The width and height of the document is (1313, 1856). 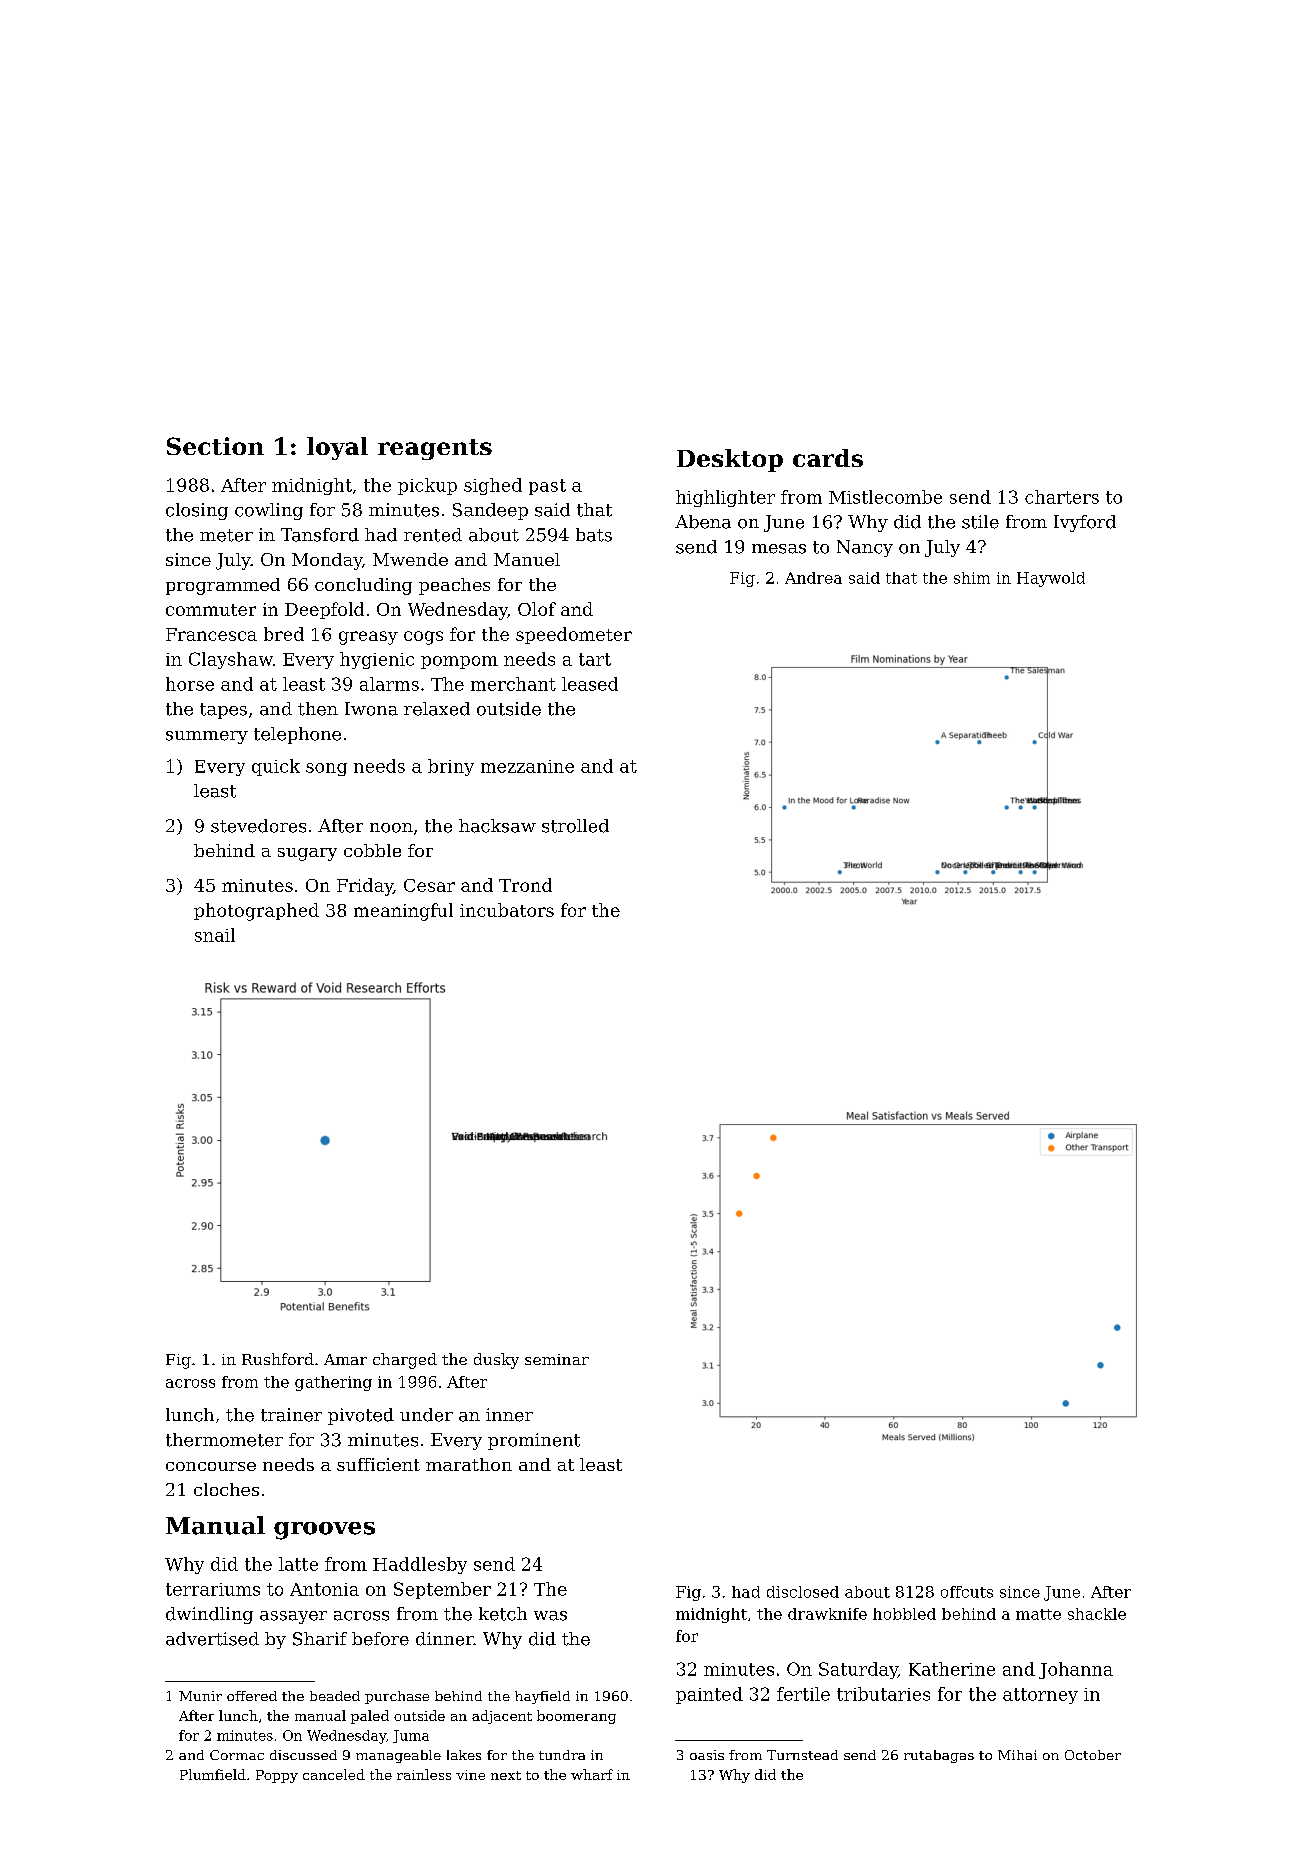 What do you see at coordinates (939, 1756) in the document?
I see `rutabagas` at bounding box center [939, 1756].
